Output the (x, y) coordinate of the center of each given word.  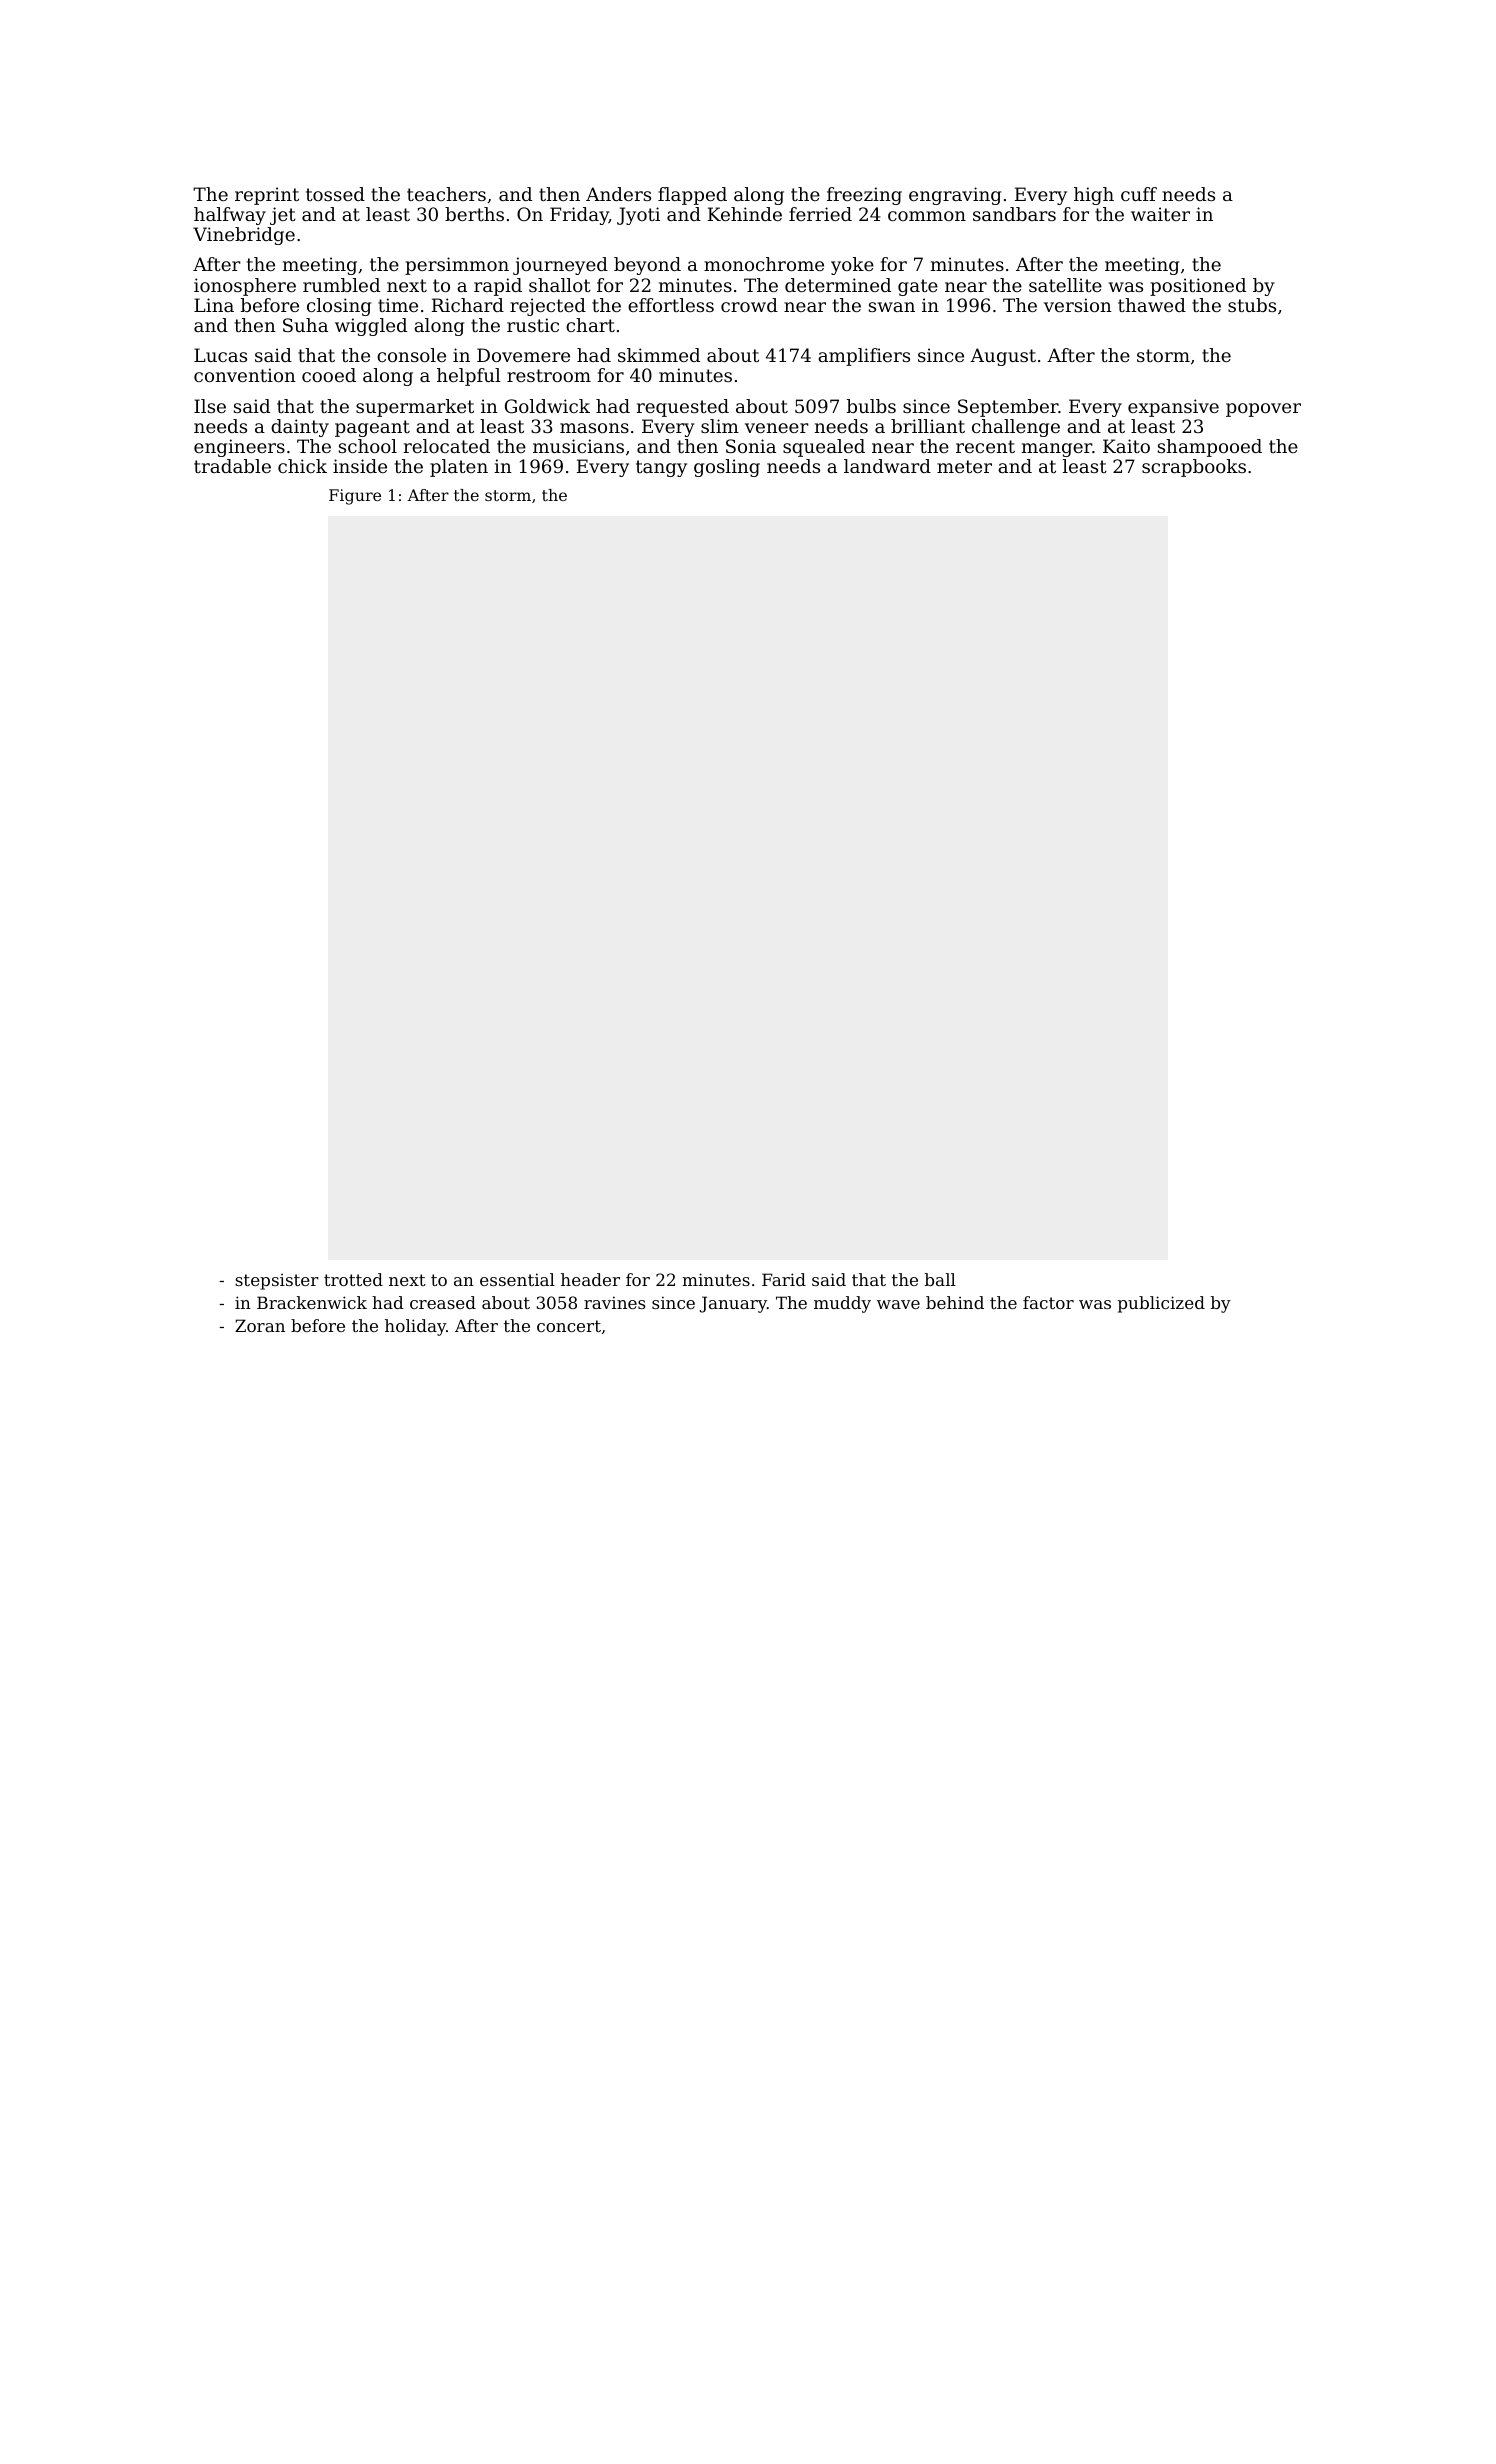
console (411, 355)
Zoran (260, 1325)
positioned (1198, 287)
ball (940, 1279)
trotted (353, 1279)
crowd (749, 305)
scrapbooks (1194, 468)
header (590, 1279)
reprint (267, 196)
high (1094, 196)
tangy (661, 468)
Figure (355, 497)
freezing (864, 196)
